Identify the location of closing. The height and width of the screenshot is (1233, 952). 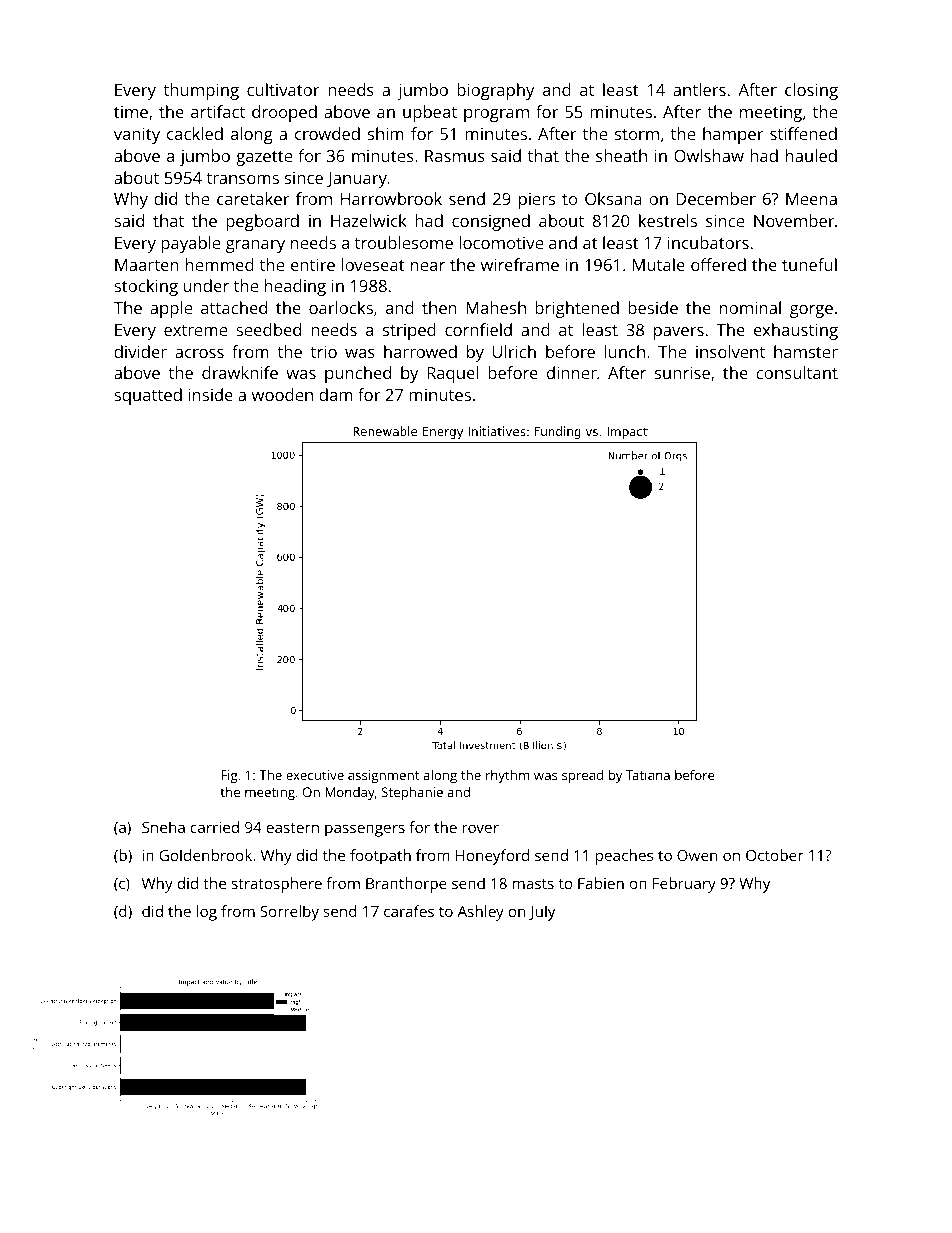
(811, 91).
